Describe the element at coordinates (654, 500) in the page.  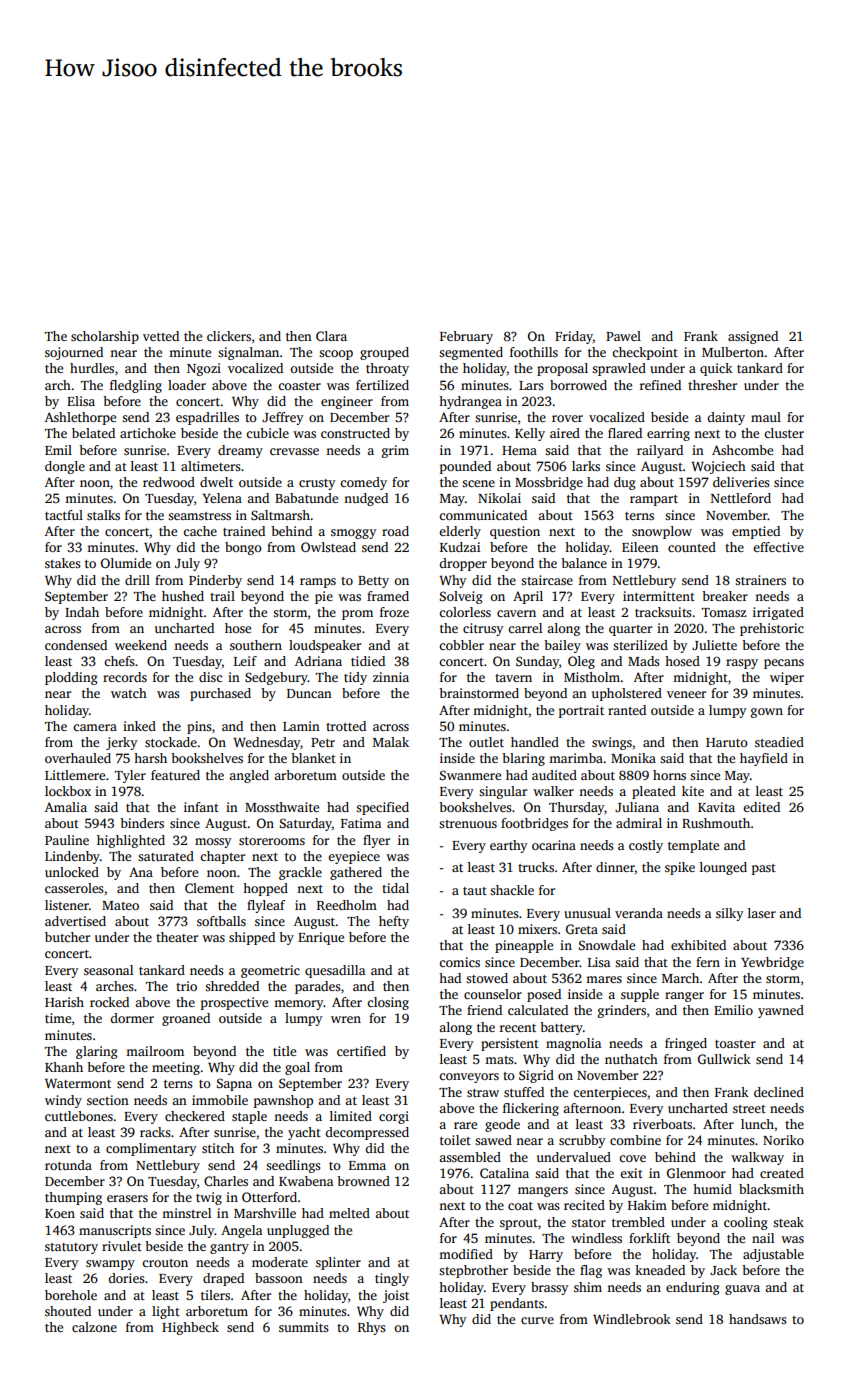
I see `rampart` at that location.
